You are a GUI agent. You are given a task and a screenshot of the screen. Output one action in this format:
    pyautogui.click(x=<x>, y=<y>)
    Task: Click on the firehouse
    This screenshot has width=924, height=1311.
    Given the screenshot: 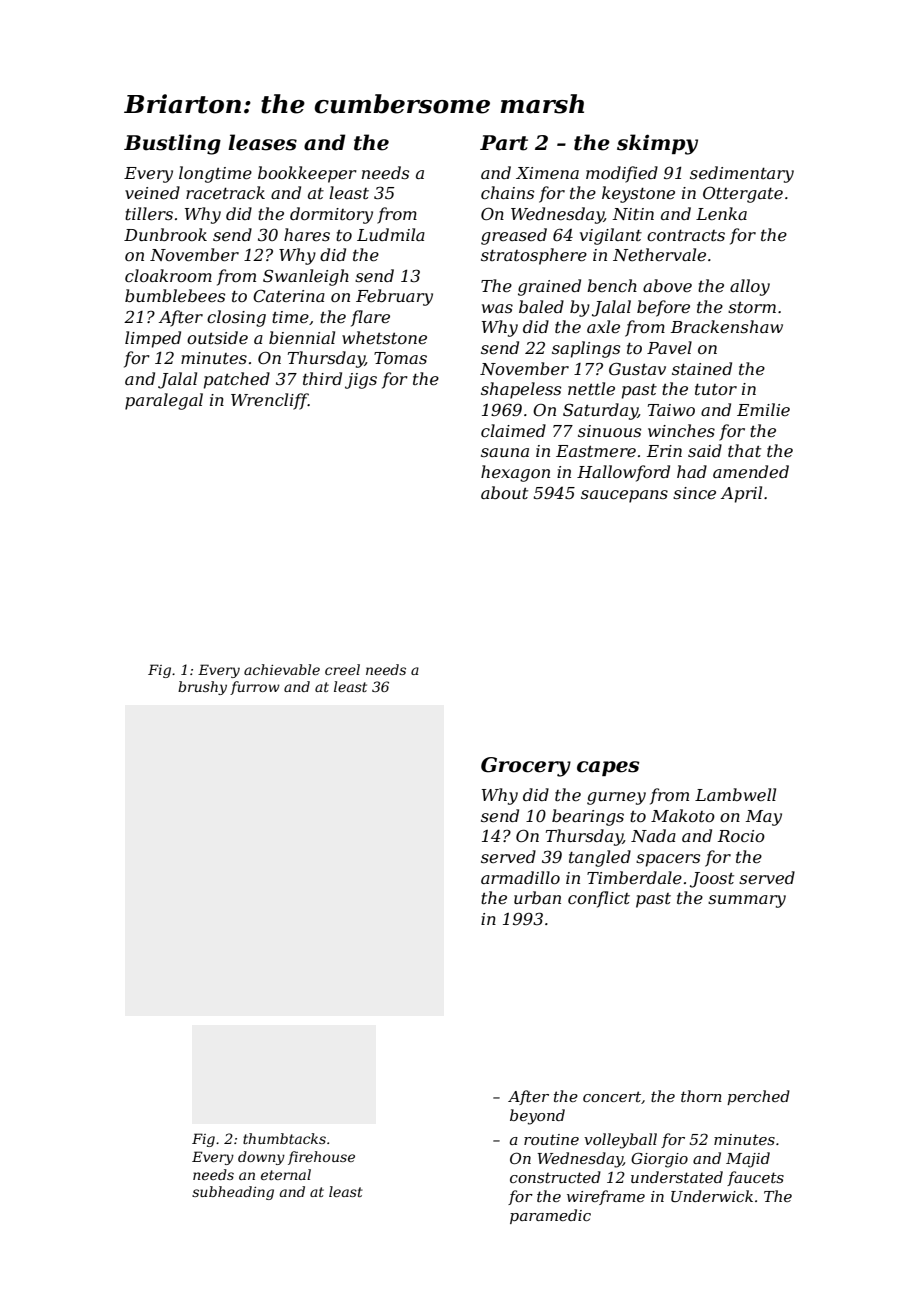 What is the action you would take?
    pyautogui.click(x=321, y=1158)
